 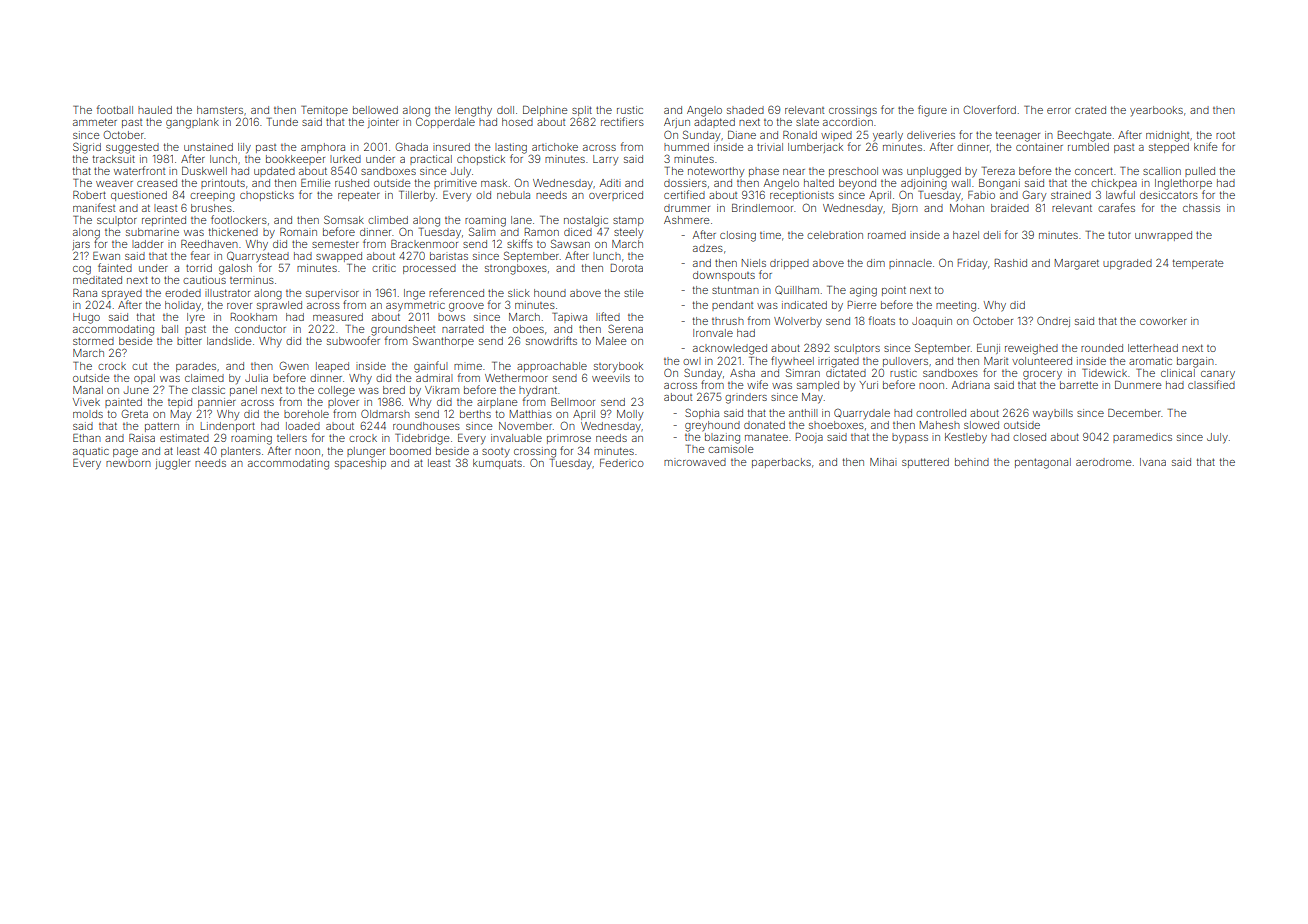 I want to click on Brindlemoor, so click(x=762, y=208).
